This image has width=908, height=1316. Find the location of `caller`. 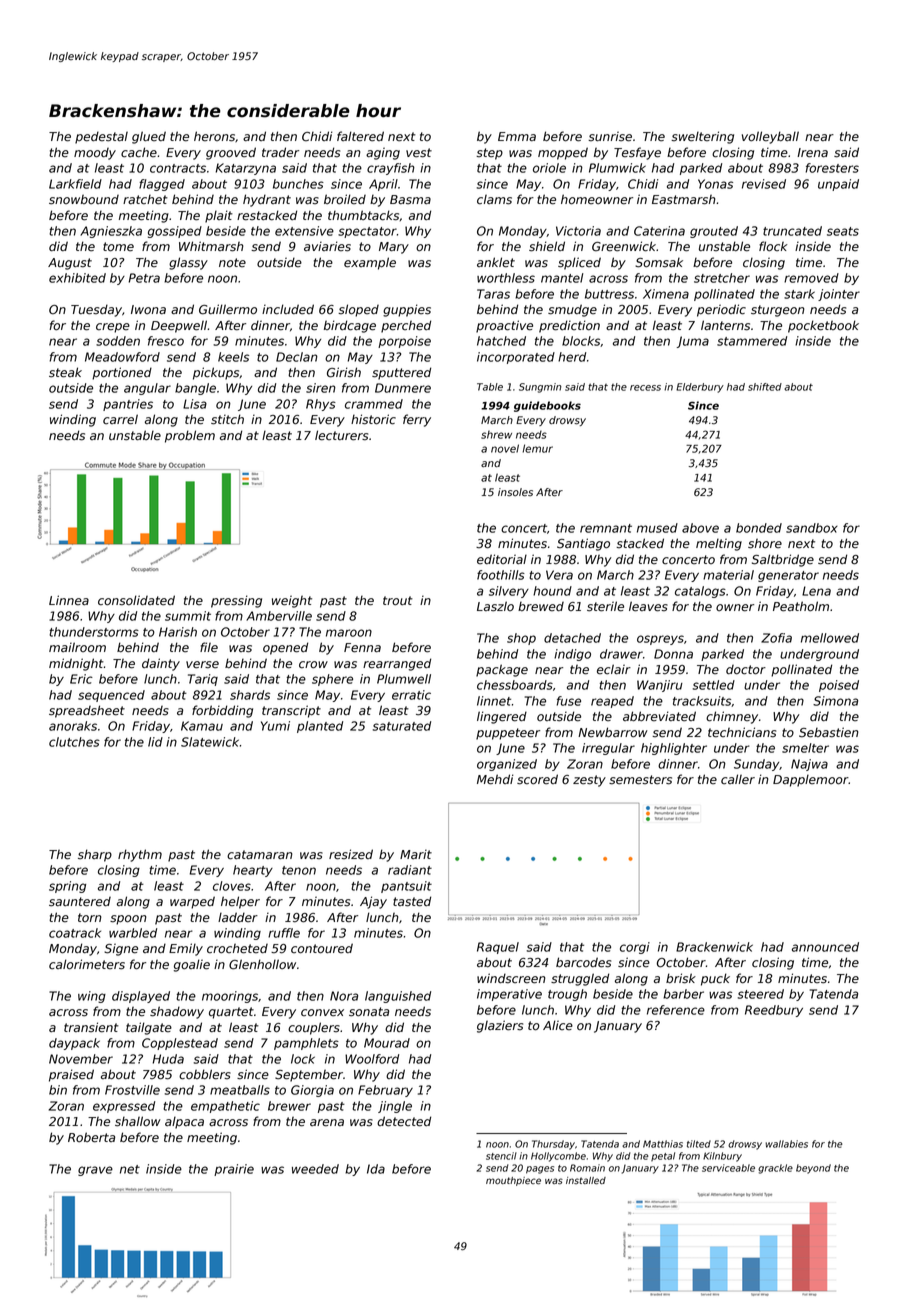

caller is located at coordinates (738, 779).
